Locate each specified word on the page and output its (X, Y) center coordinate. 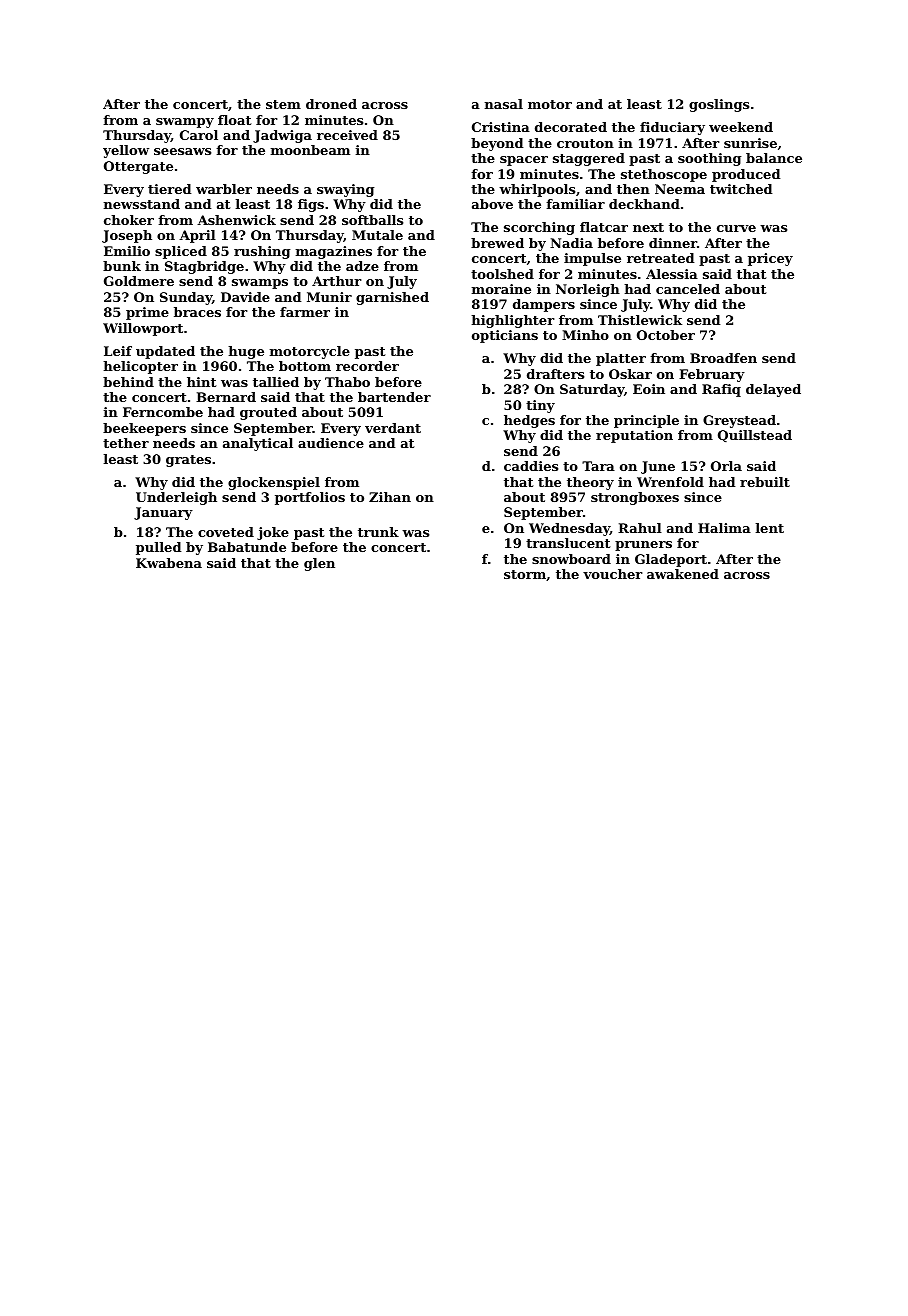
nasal (504, 104)
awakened (683, 574)
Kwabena (169, 563)
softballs (372, 220)
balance (774, 158)
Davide (245, 297)
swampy (185, 123)
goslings (719, 105)
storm (525, 574)
